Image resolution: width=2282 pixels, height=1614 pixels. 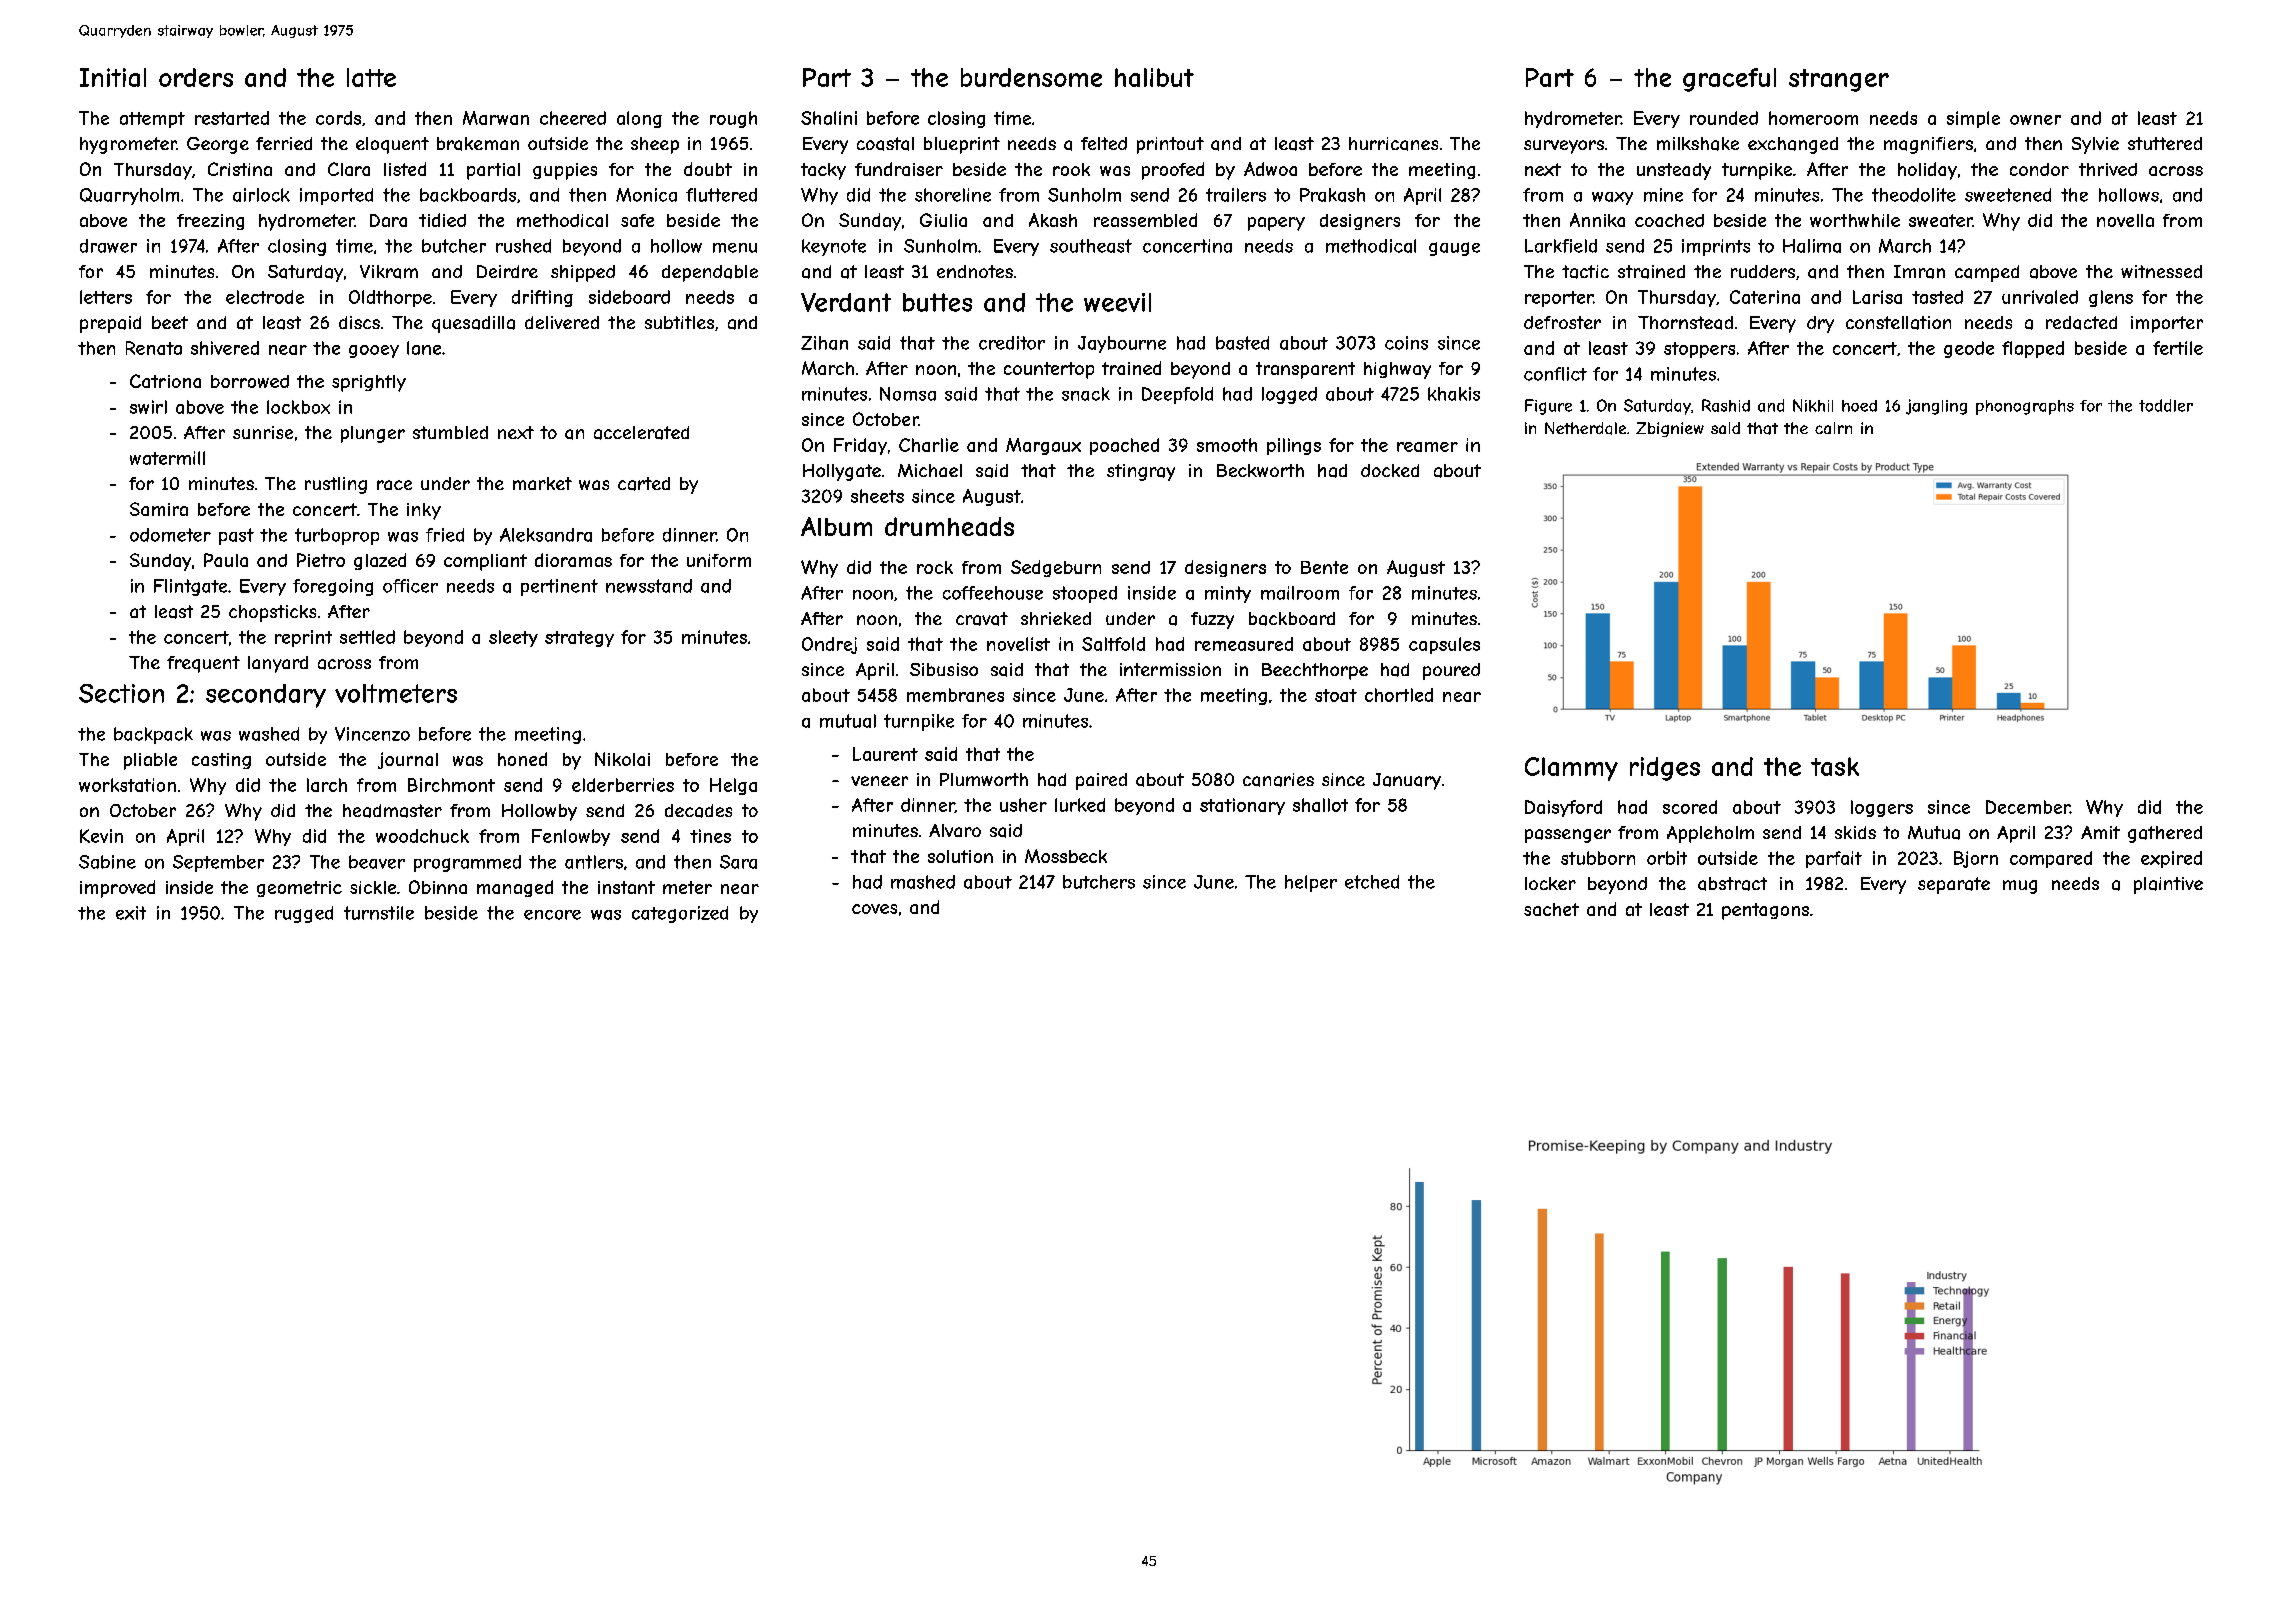 What do you see at coordinates (908, 394) in the screenshot?
I see `Nomsa` at bounding box center [908, 394].
